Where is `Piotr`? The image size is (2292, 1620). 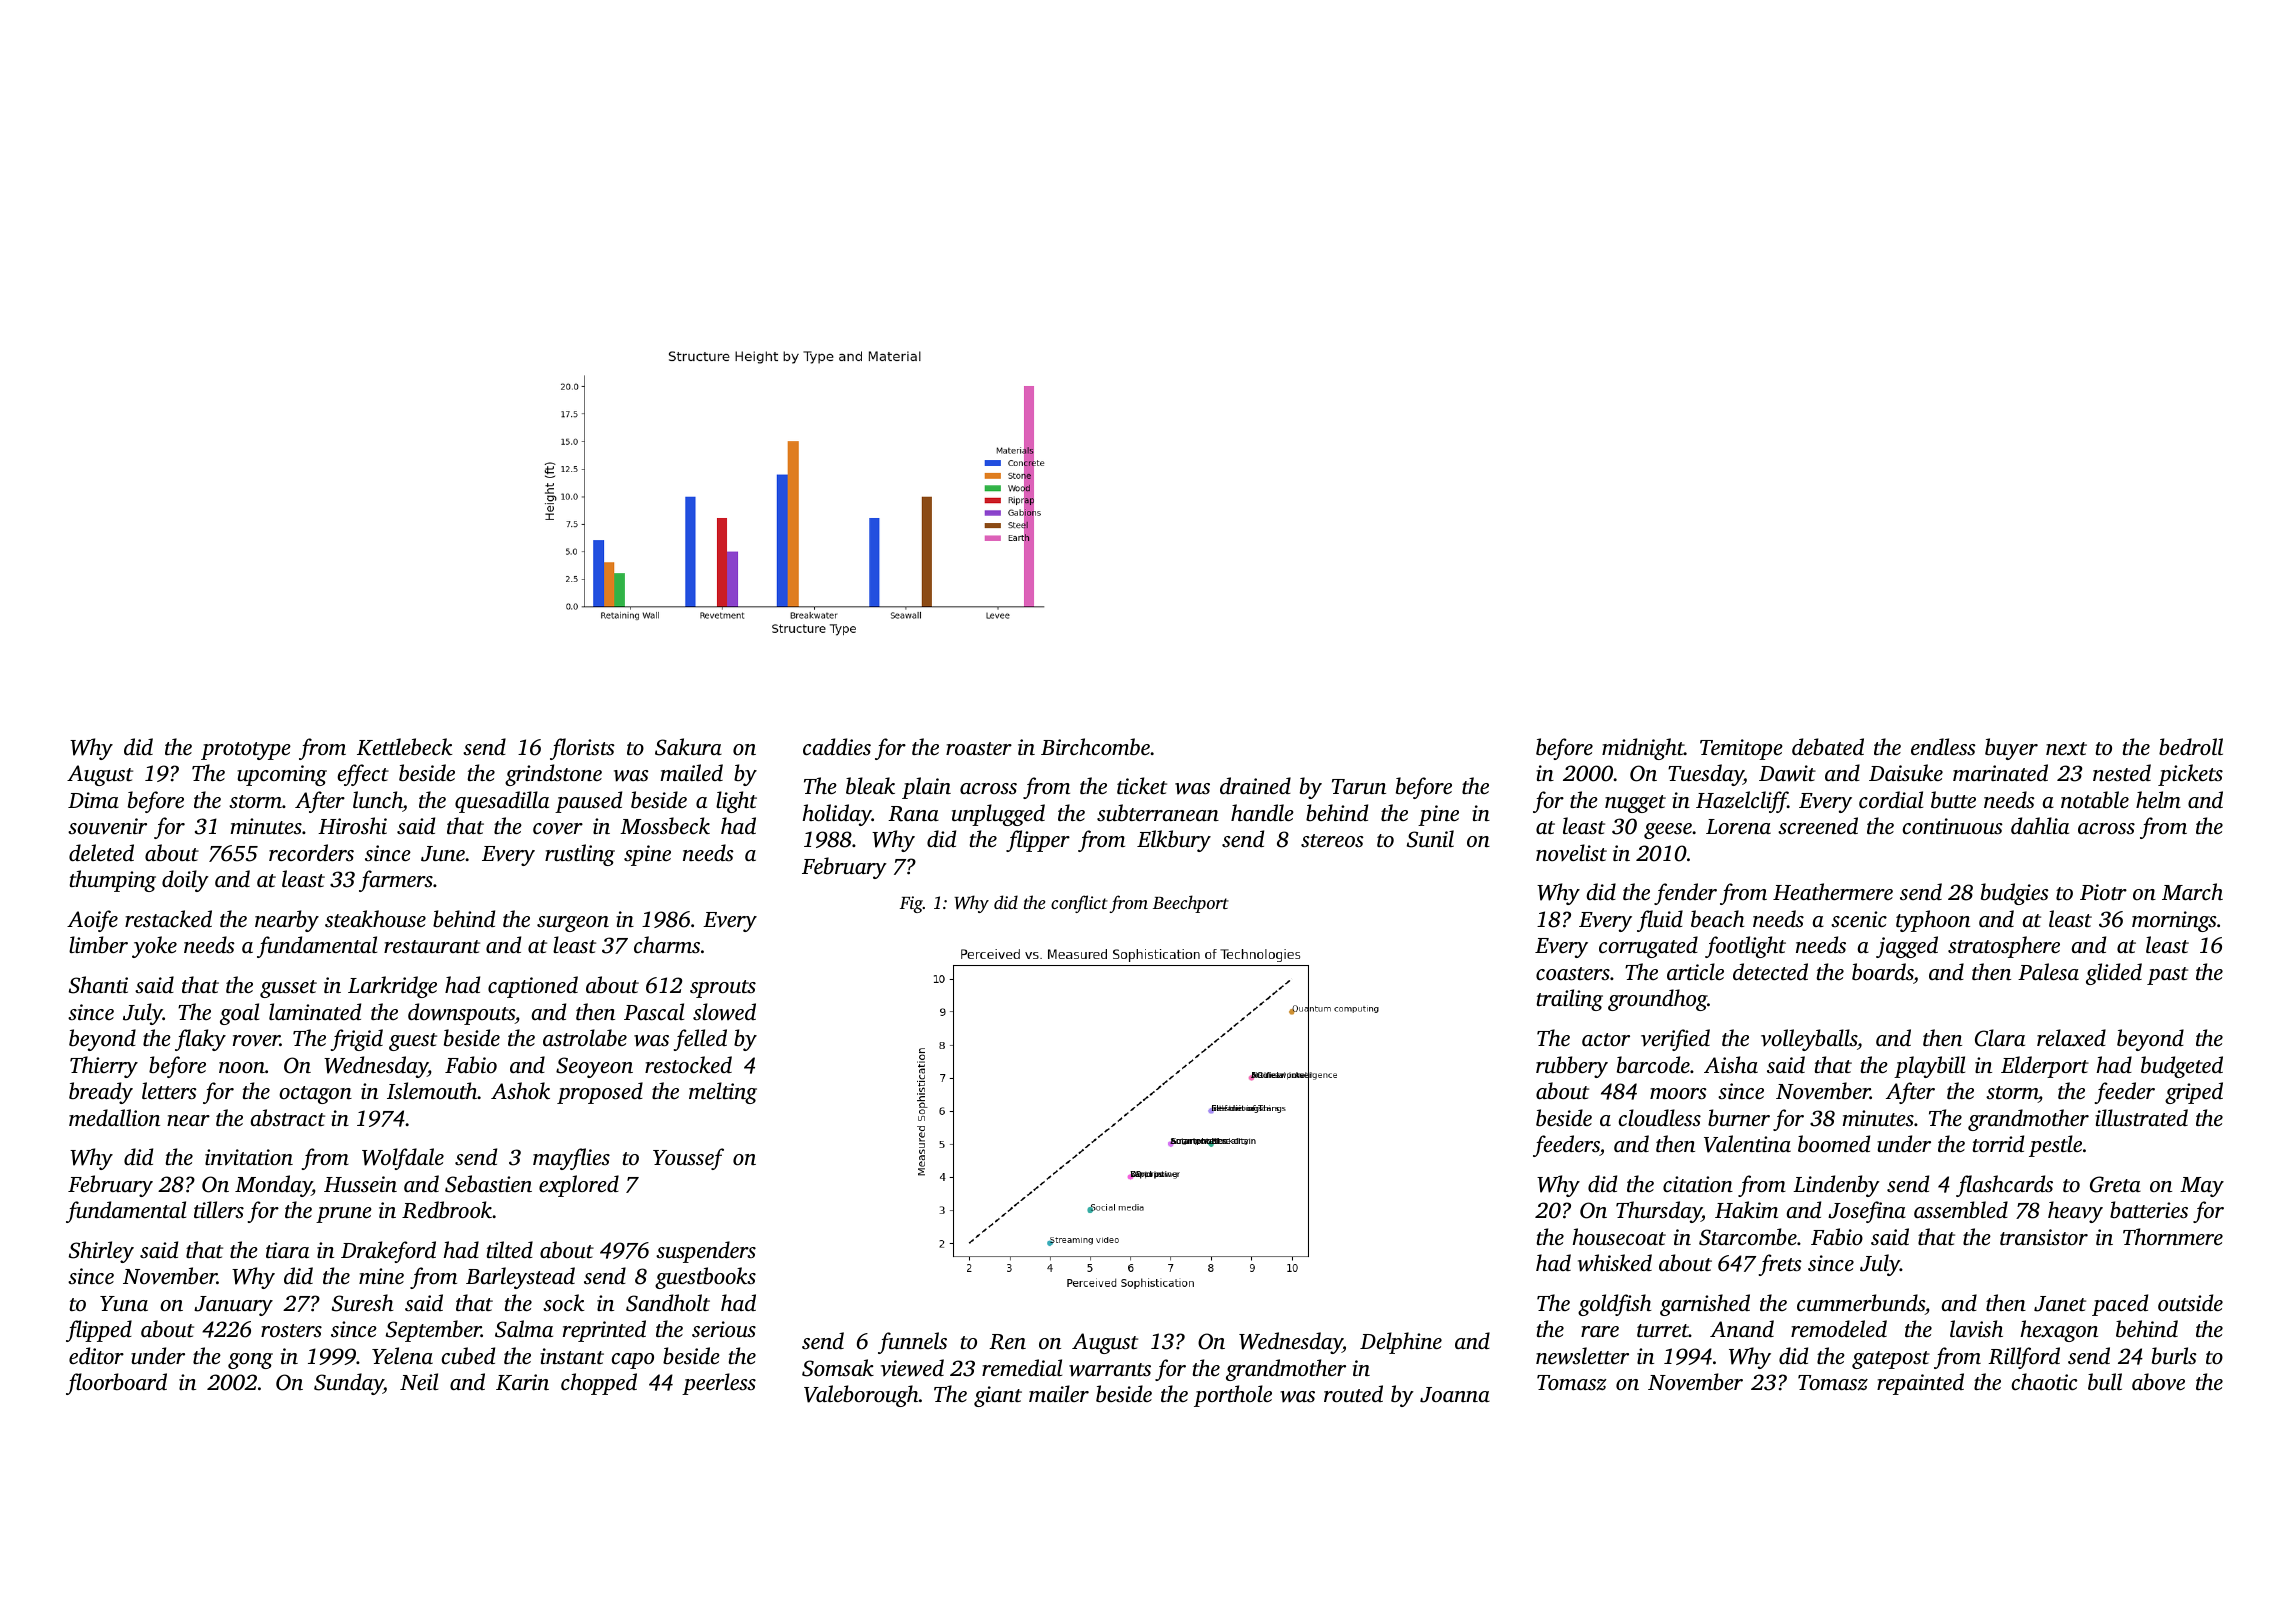
Piotr is located at coordinates (2103, 892).
